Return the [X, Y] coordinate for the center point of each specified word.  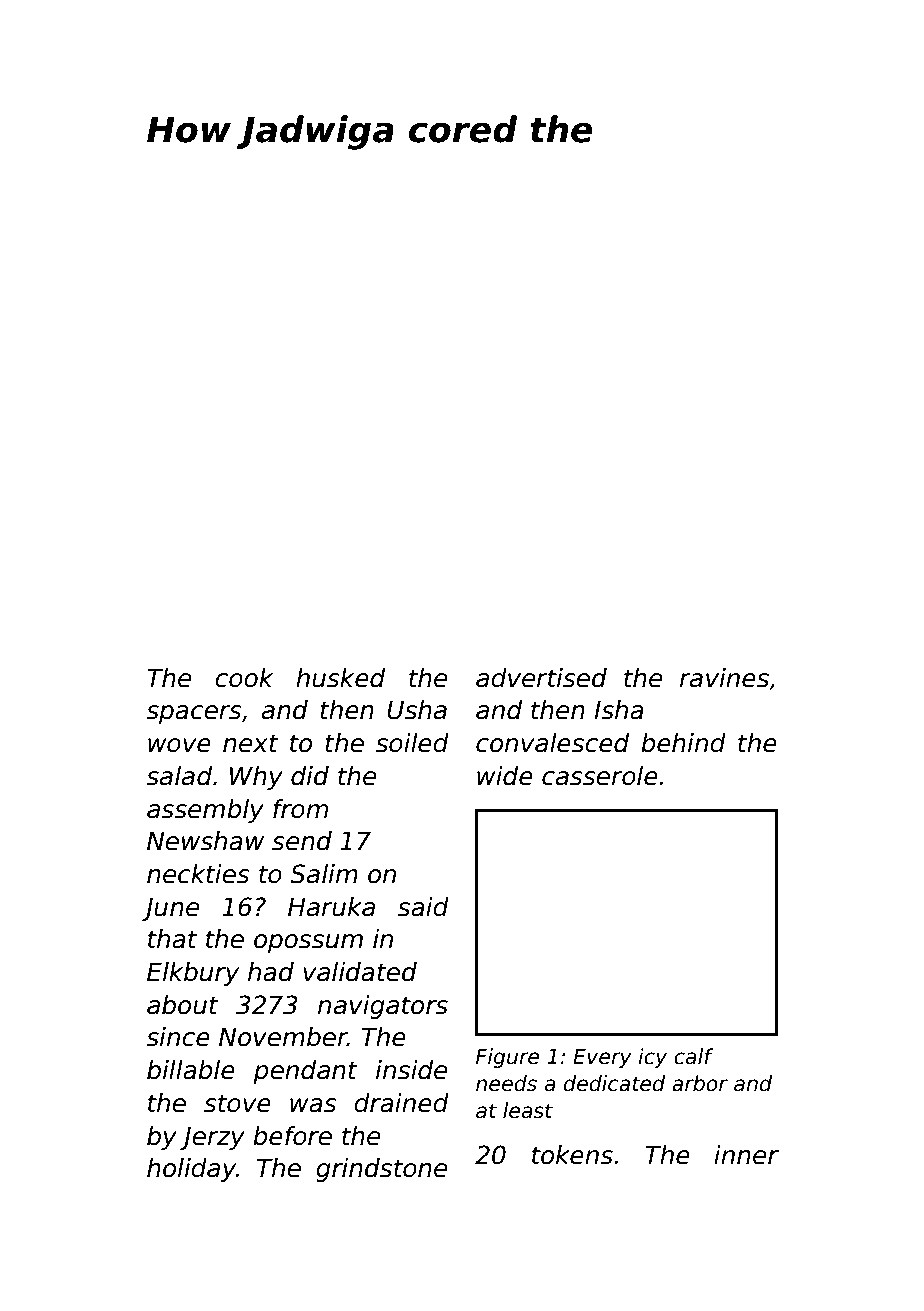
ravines [724, 678]
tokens [572, 1155]
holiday [191, 1170]
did [310, 776]
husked [340, 678]
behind [683, 743]
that [172, 939]
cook [244, 678]
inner [746, 1155]
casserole [600, 776]
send [302, 841]
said [423, 907]
